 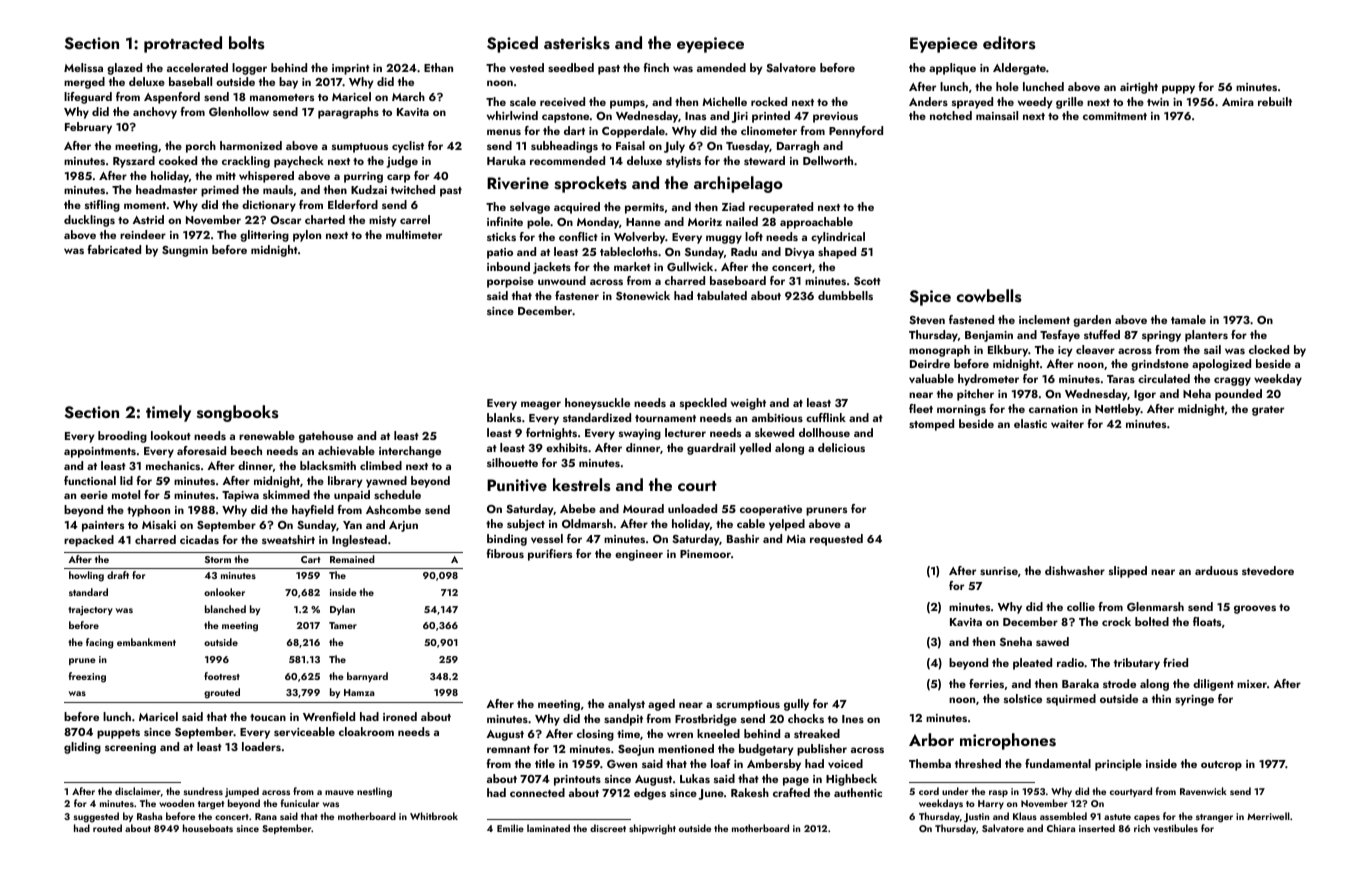 What do you see at coordinates (562, 101) in the image?
I see `received` at bounding box center [562, 101].
